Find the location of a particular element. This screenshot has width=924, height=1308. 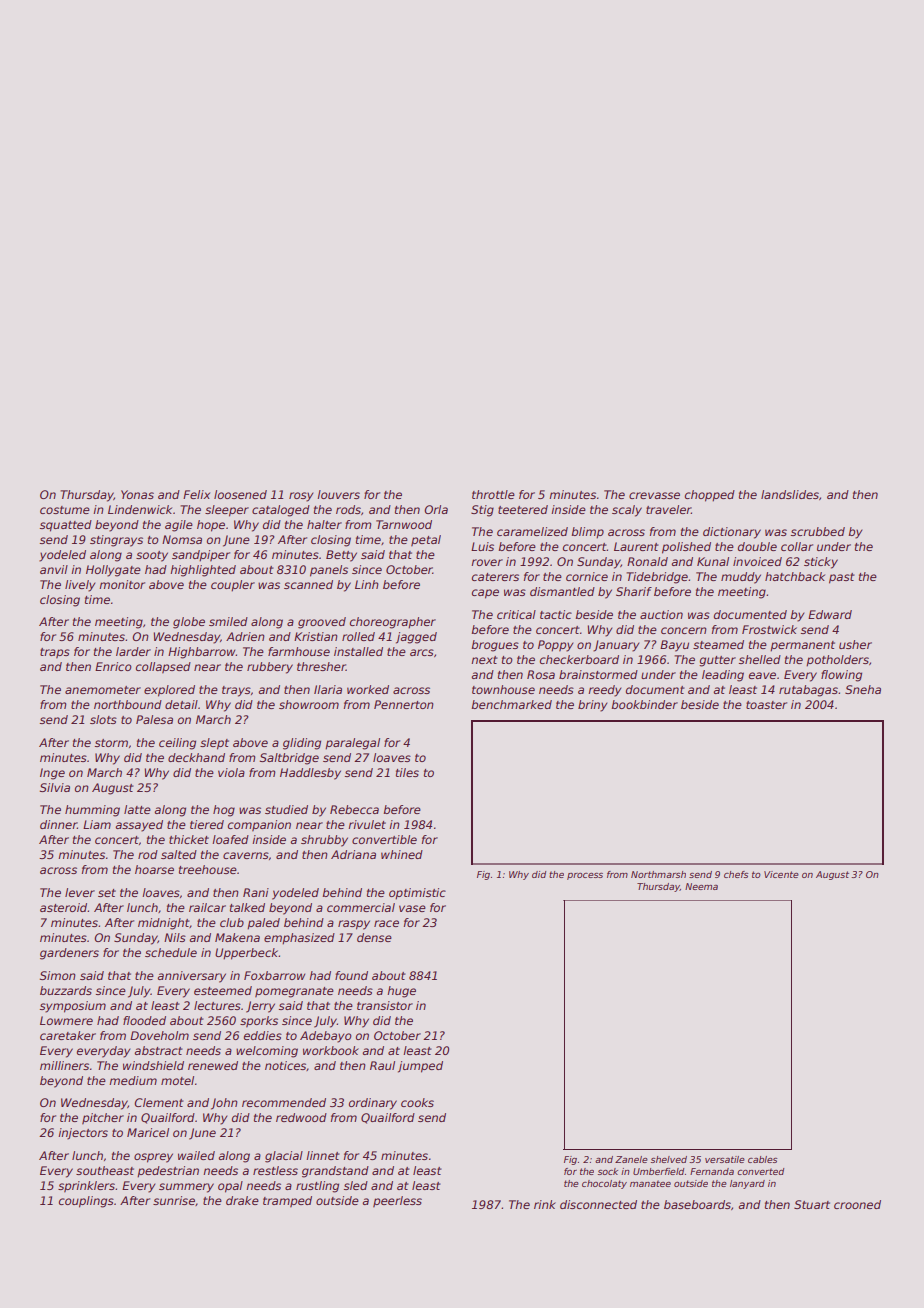

tramped is located at coordinates (287, 1202).
